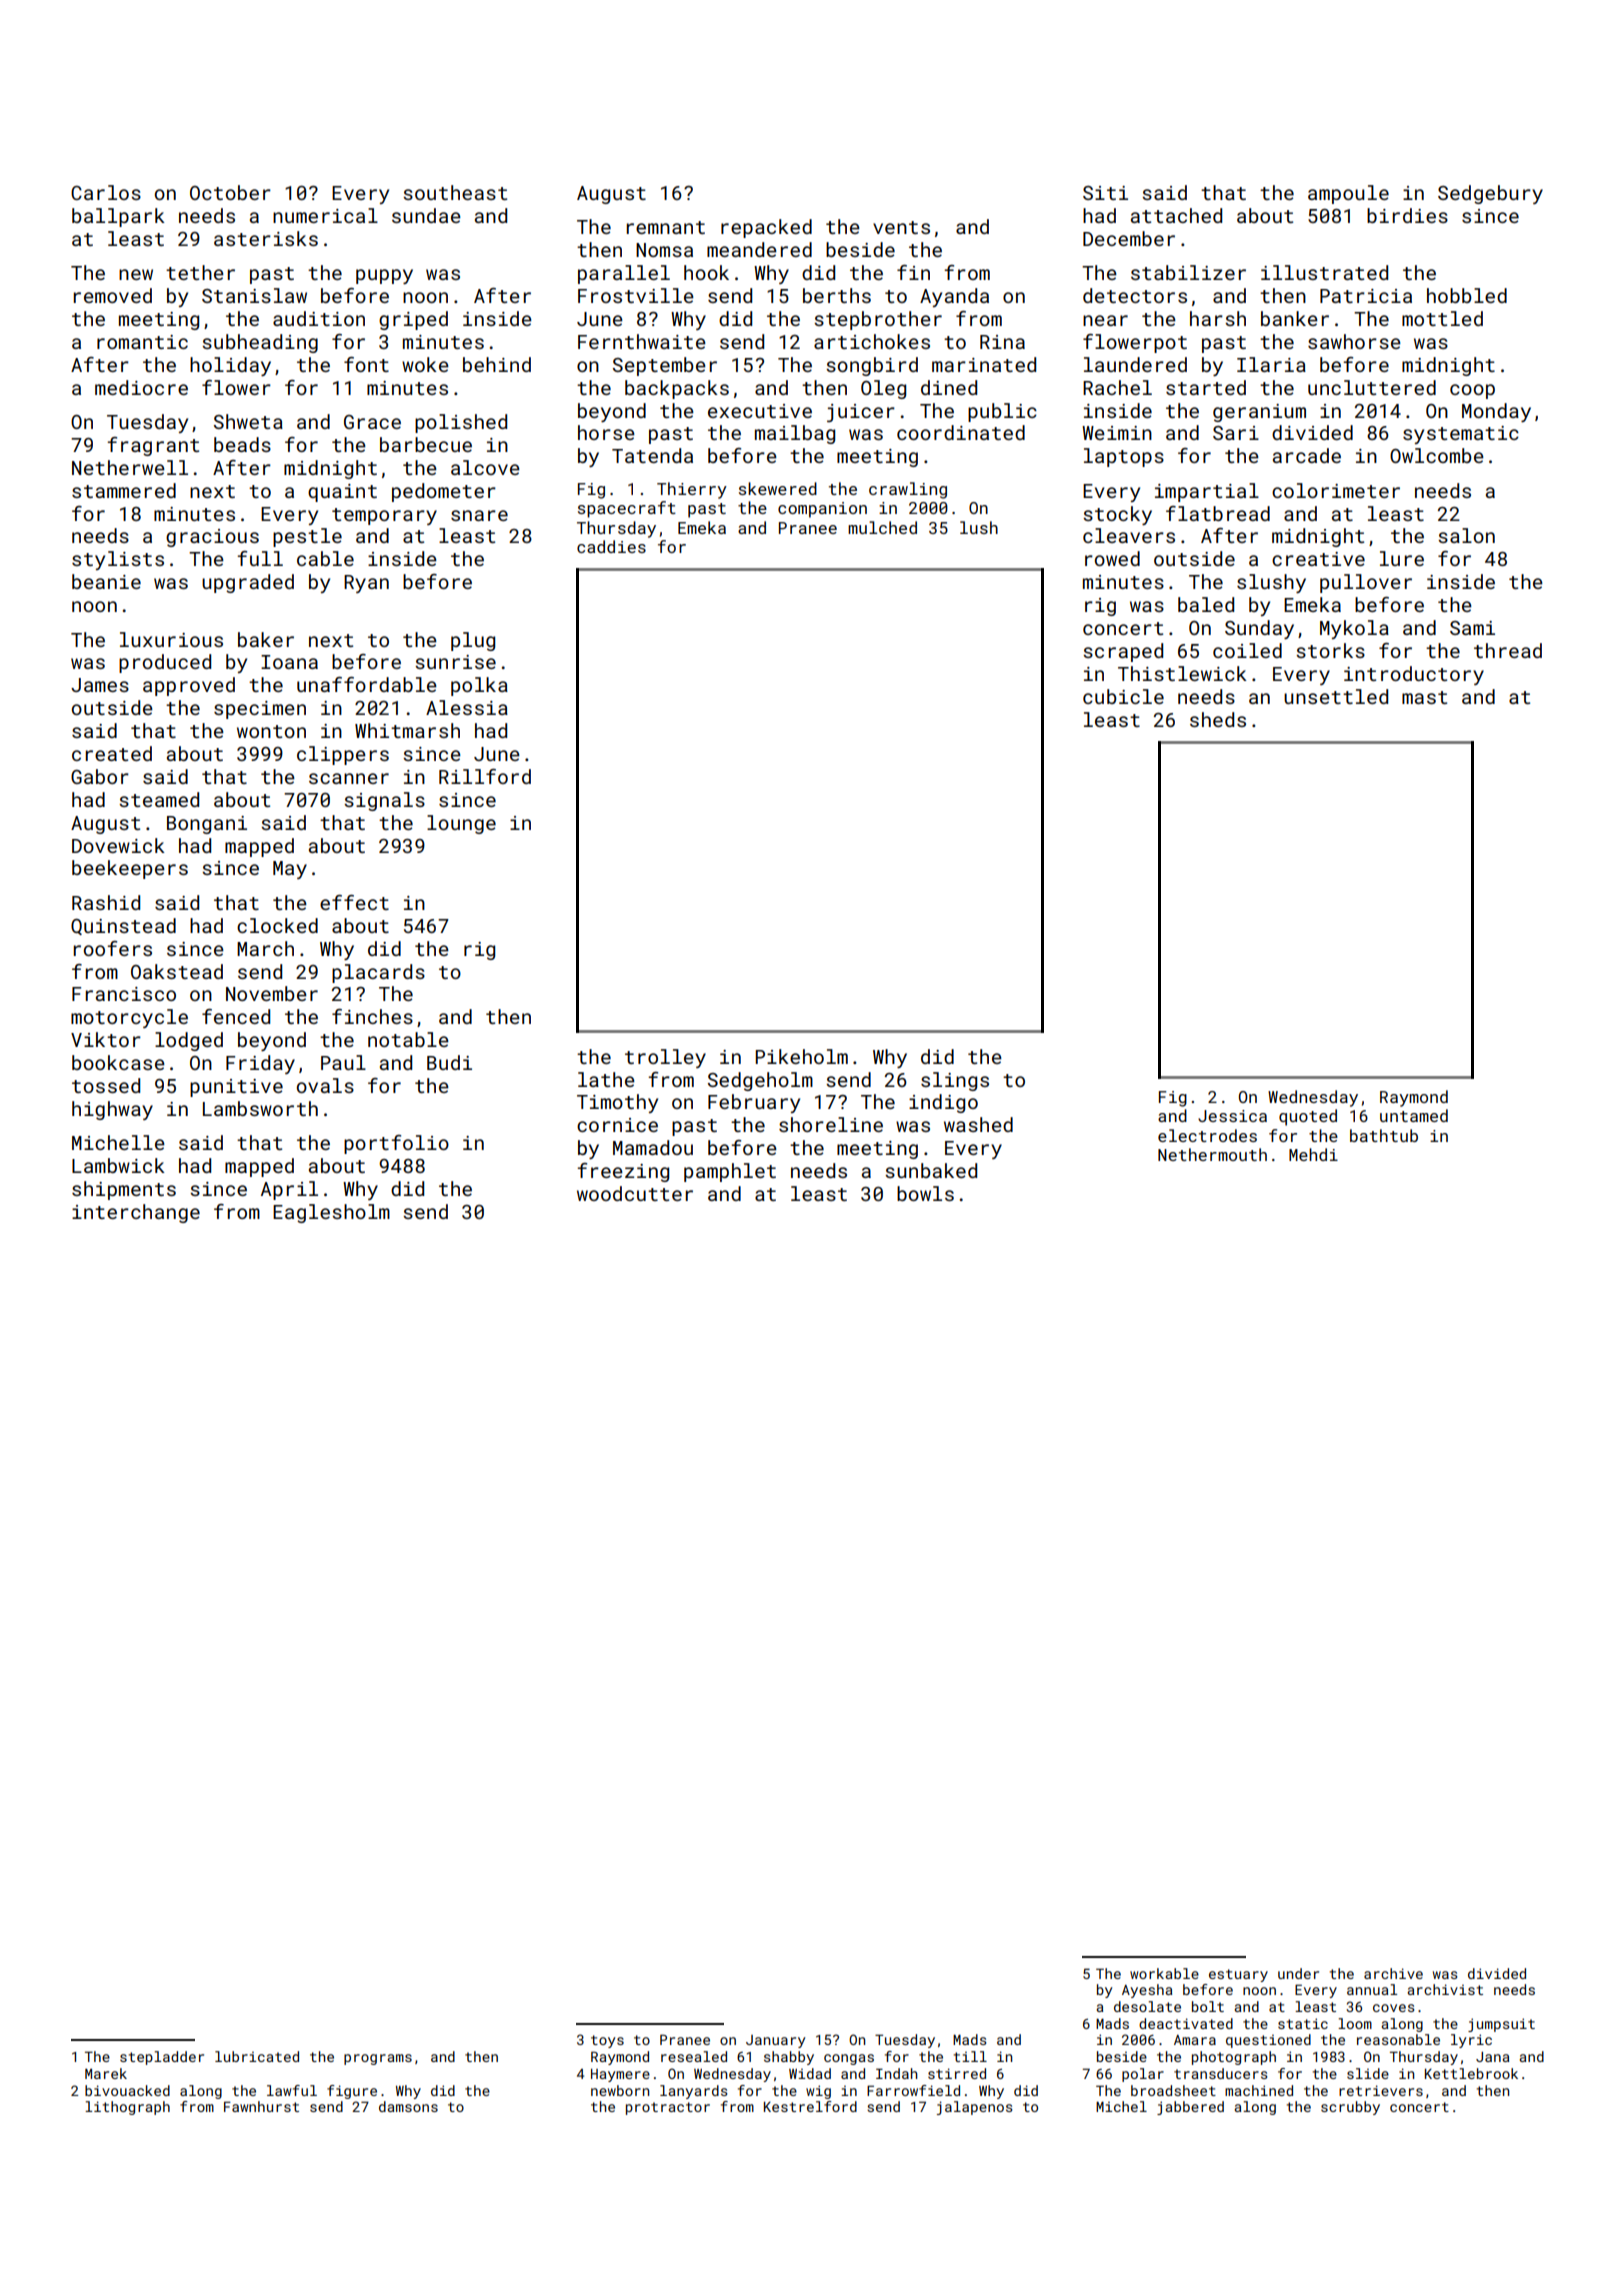 The width and height of the screenshot is (1620, 2292). I want to click on puppy, so click(384, 276).
